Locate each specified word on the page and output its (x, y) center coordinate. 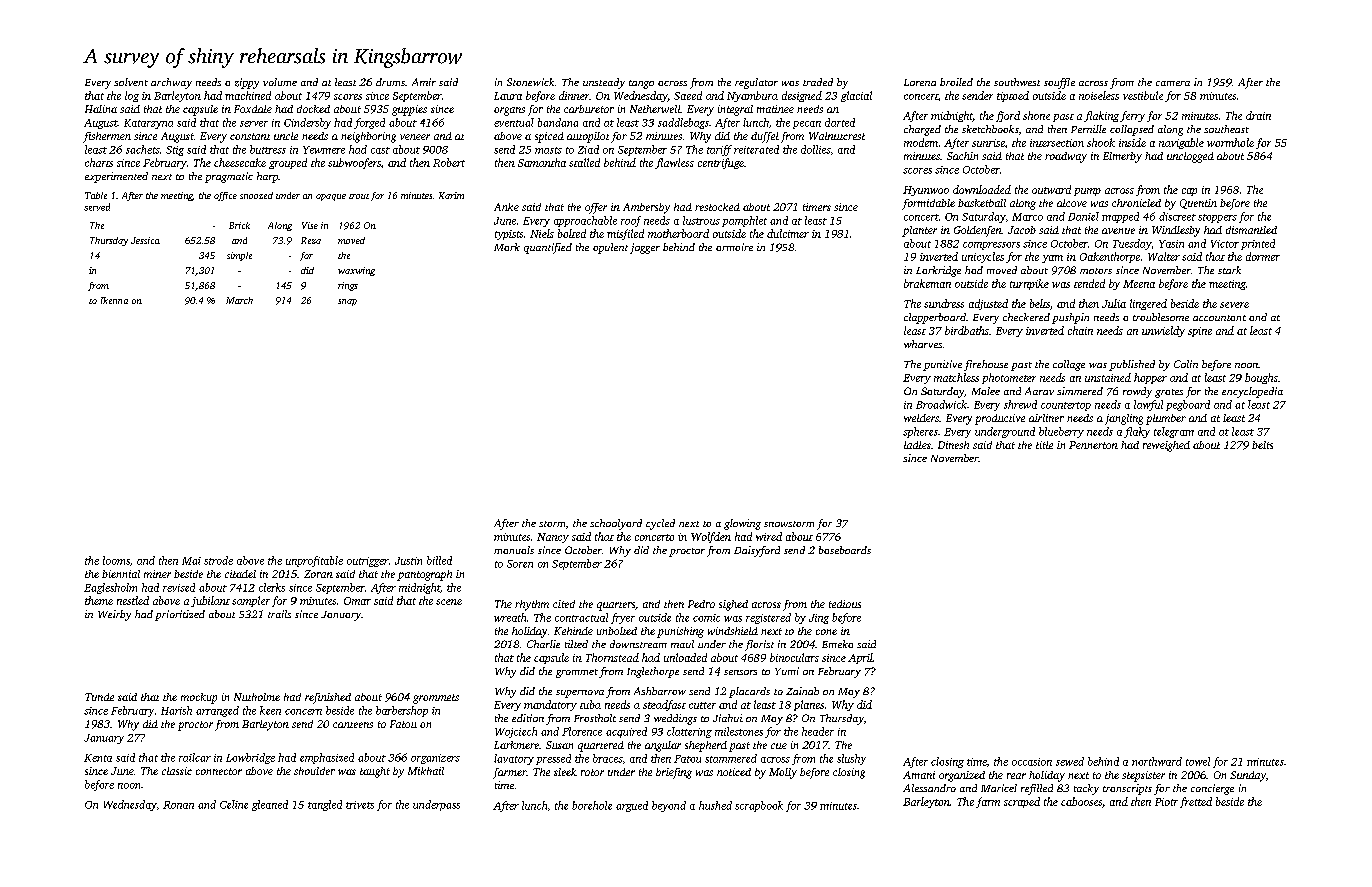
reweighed (1166, 446)
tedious (845, 604)
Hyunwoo (926, 191)
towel (1198, 761)
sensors (740, 672)
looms (116, 560)
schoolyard (616, 524)
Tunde (99, 697)
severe (1234, 305)
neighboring (368, 137)
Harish (176, 710)
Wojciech (516, 732)
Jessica (145, 240)
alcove (1072, 203)
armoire (734, 247)
